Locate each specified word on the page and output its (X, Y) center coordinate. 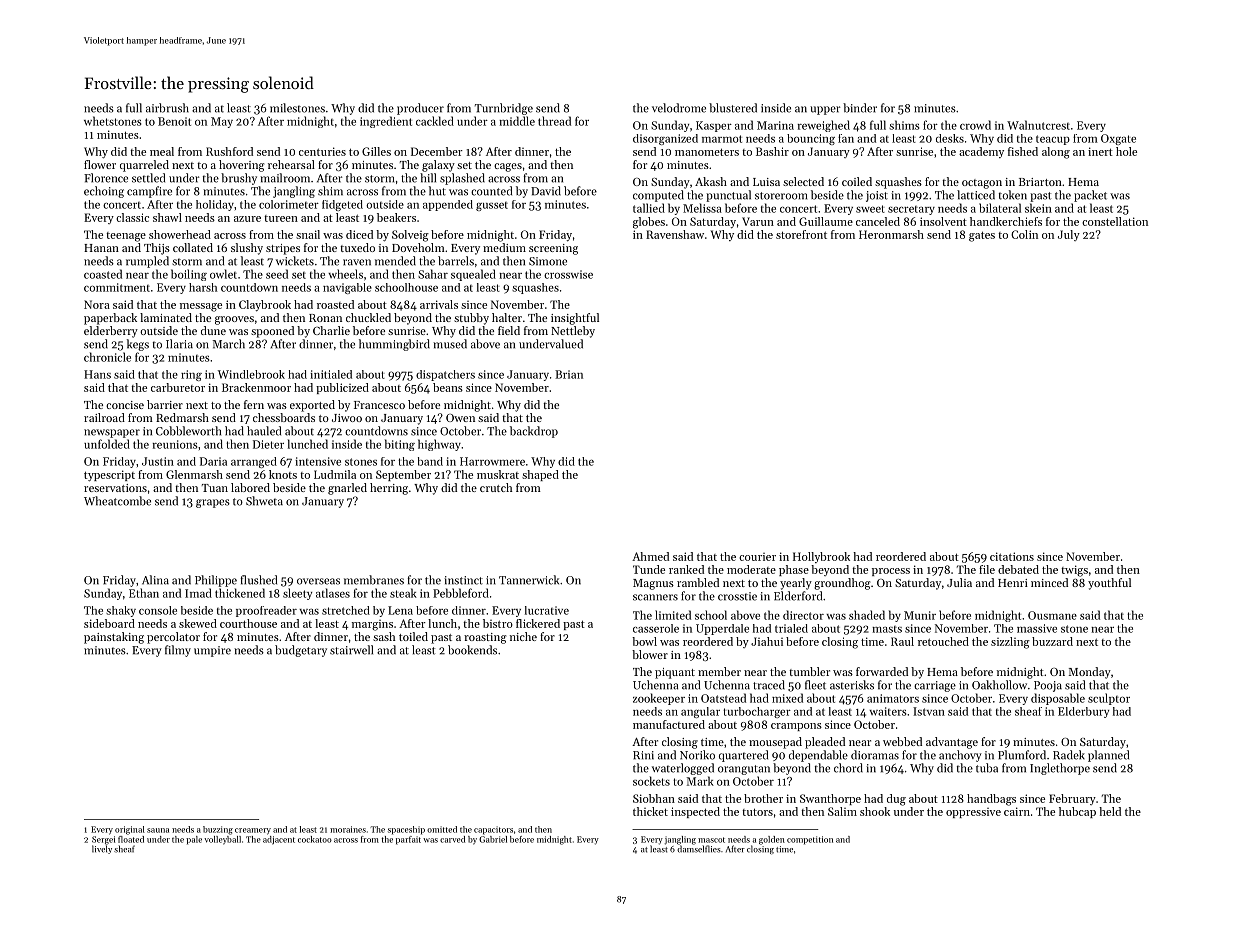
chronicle (107, 357)
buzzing (218, 830)
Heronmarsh (891, 234)
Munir (920, 615)
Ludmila (335, 474)
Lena (400, 610)
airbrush (167, 108)
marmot (722, 139)
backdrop (534, 432)
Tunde (649, 569)
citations (1012, 556)
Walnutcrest (1038, 125)
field (509, 330)
